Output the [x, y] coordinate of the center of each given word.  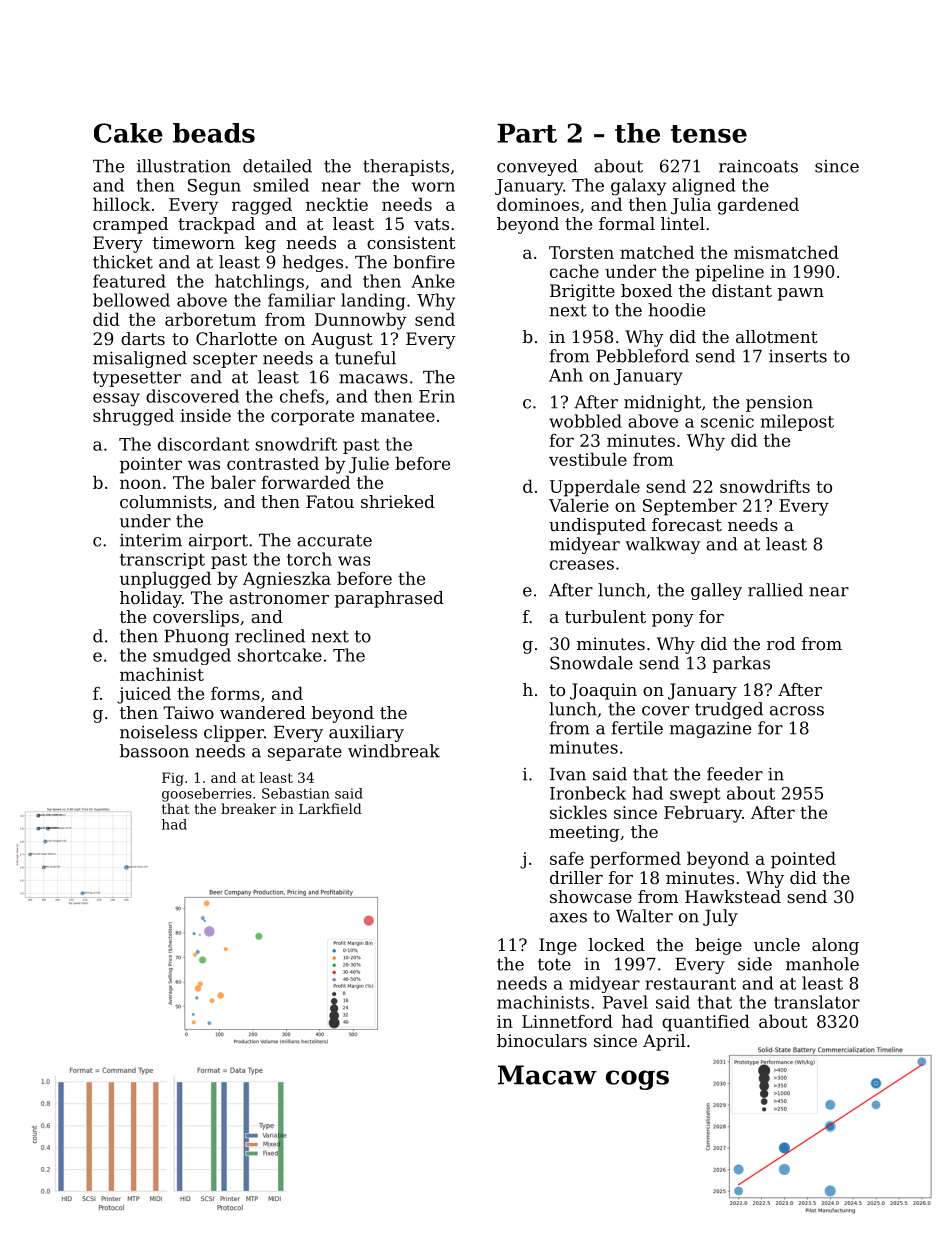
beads [214, 133]
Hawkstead [733, 896]
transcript [162, 561]
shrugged [133, 417]
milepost [797, 422]
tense [709, 134]
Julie [369, 465]
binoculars [542, 1040]
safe [567, 858]
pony [673, 620]
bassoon [154, 751]
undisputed [597, 526]
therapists [406, 167]
